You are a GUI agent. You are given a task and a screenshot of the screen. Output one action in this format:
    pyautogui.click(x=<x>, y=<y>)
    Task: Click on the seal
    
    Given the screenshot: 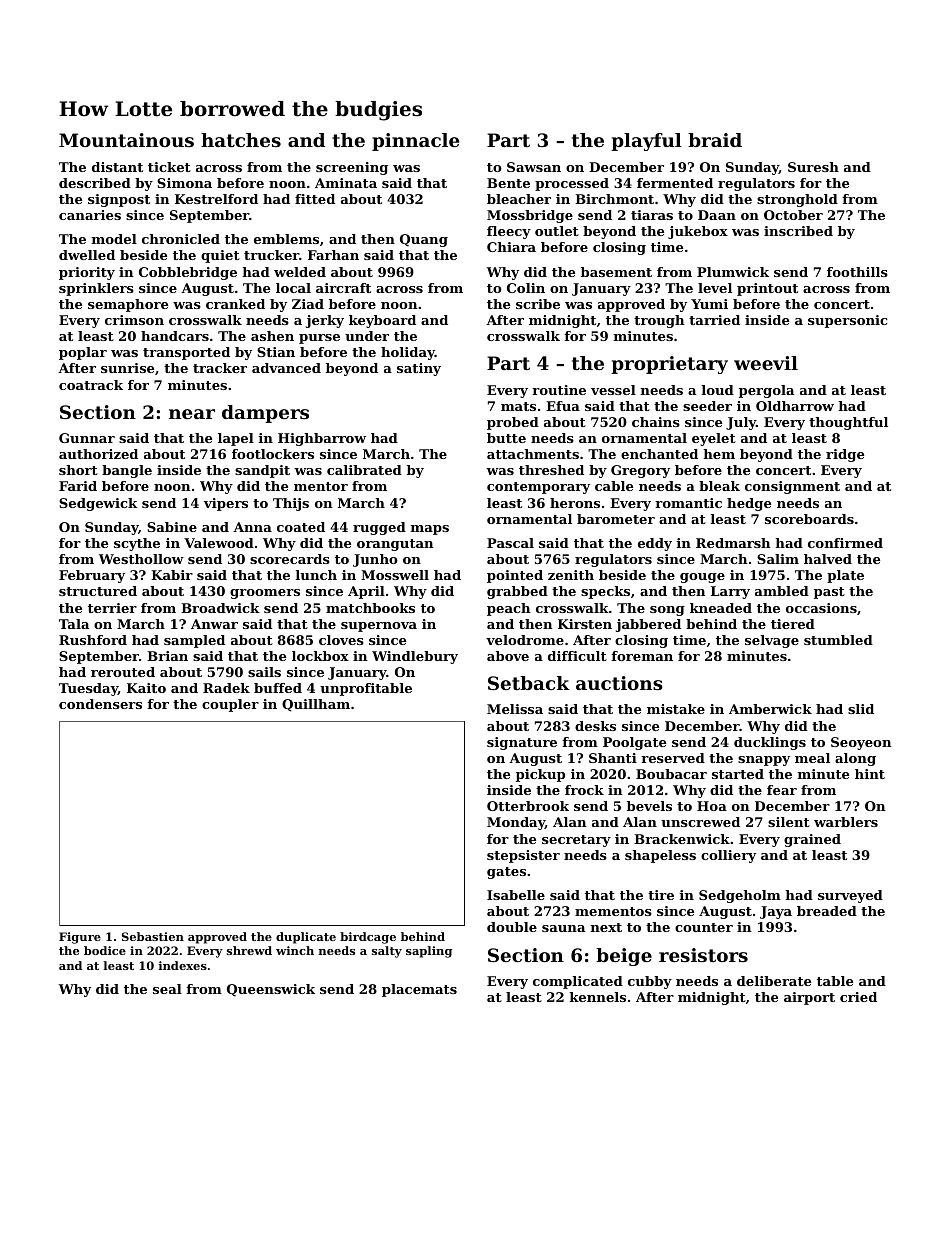 What is the action you would take?
    pyautogui.click(x=167, y=989)
